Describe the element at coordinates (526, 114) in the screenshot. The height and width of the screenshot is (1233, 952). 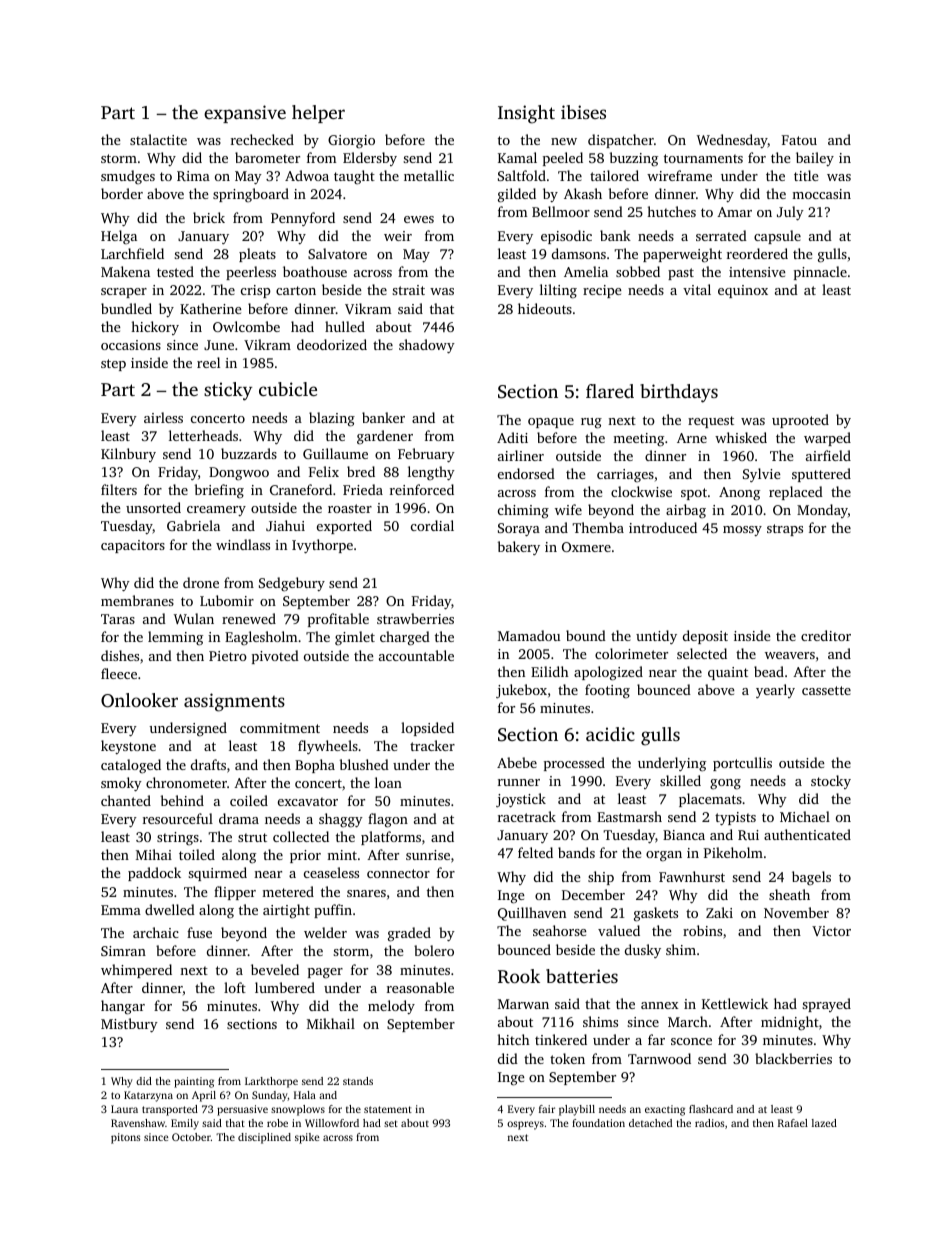
I see `Insight` at that location.
